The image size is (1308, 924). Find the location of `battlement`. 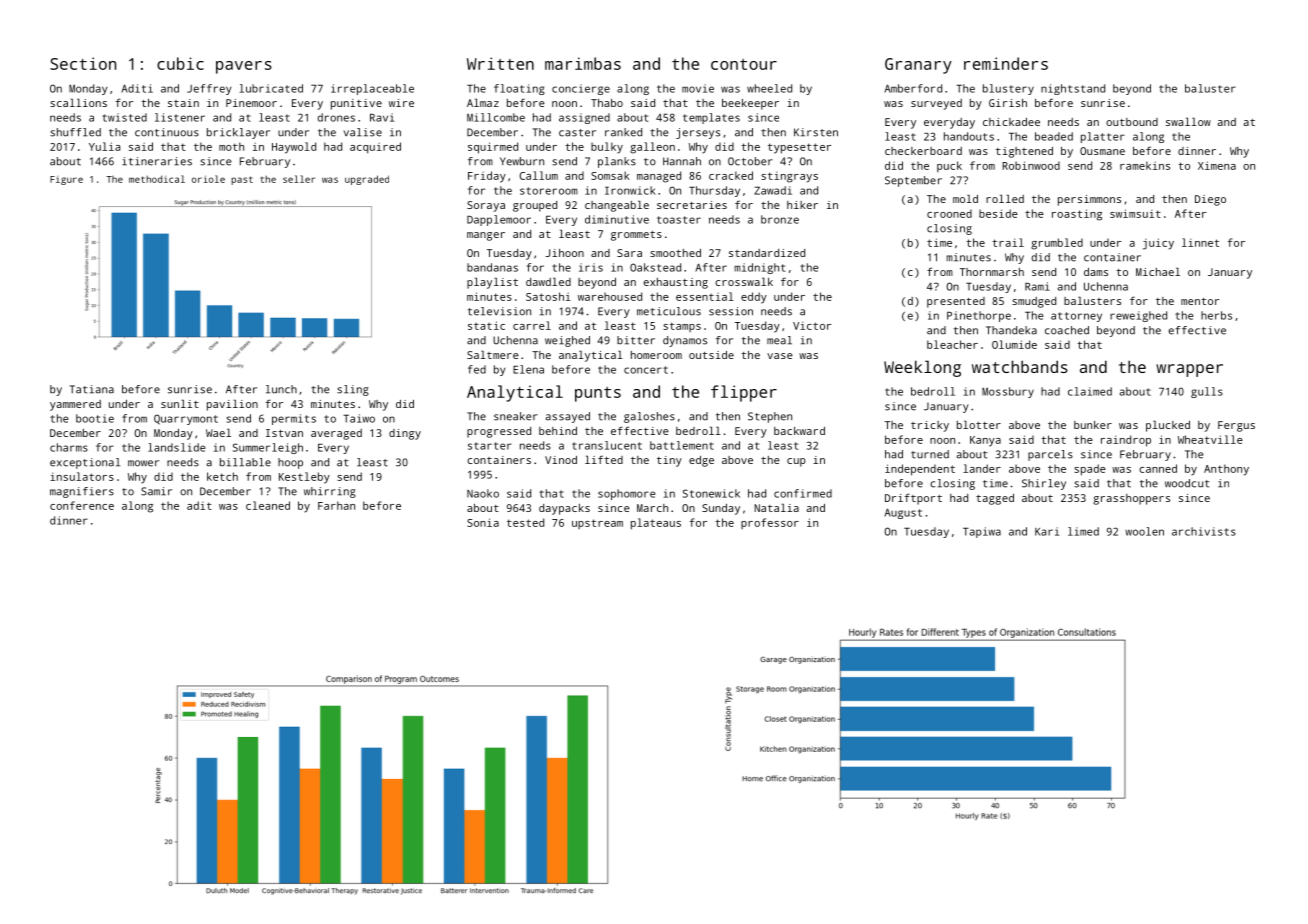

battlement is located at coordinates (682, 445).
